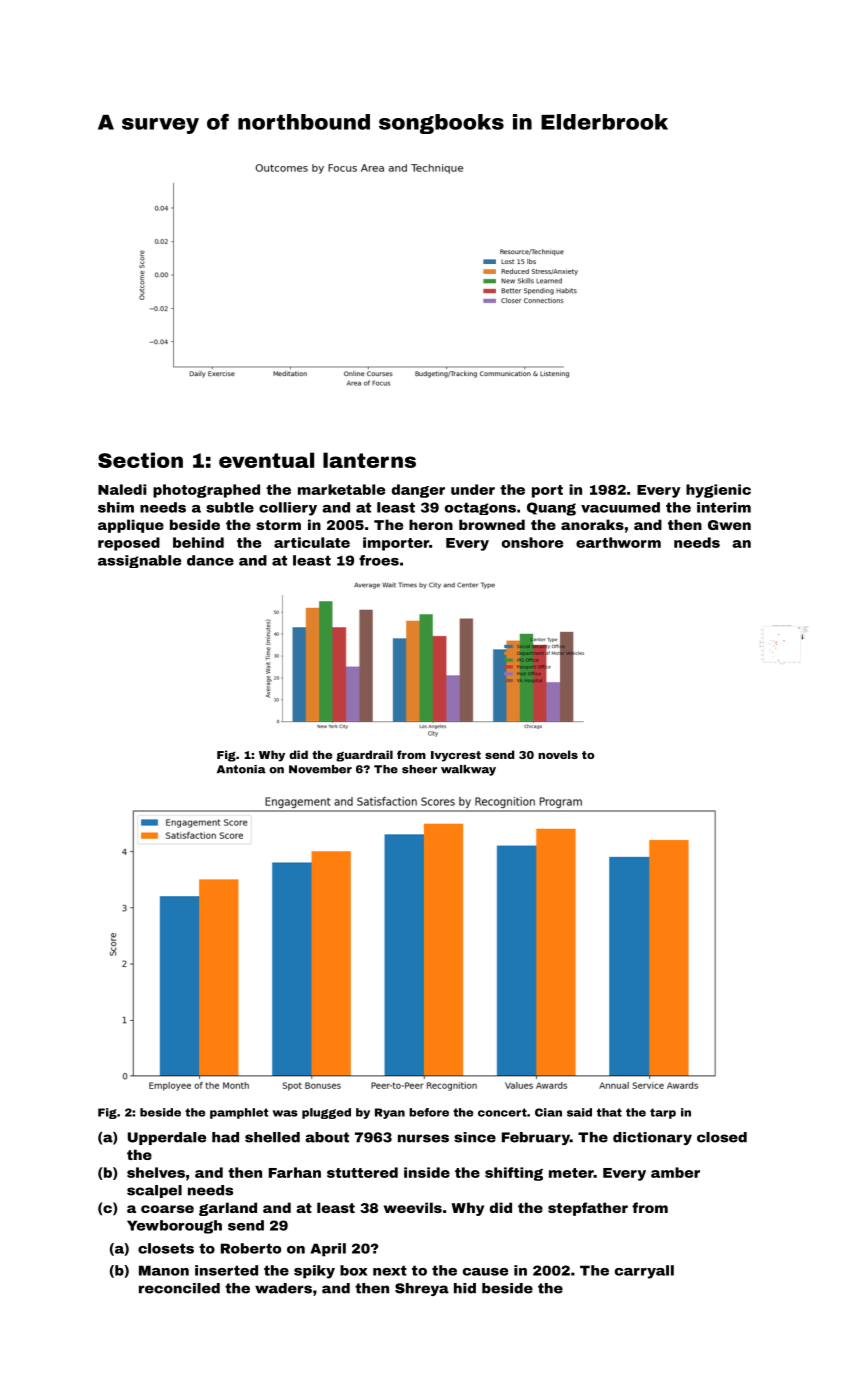 Image resolution: width=849 pixels, height=1400 pixels. I want to click on pamphlet, so click(239, 1113).
